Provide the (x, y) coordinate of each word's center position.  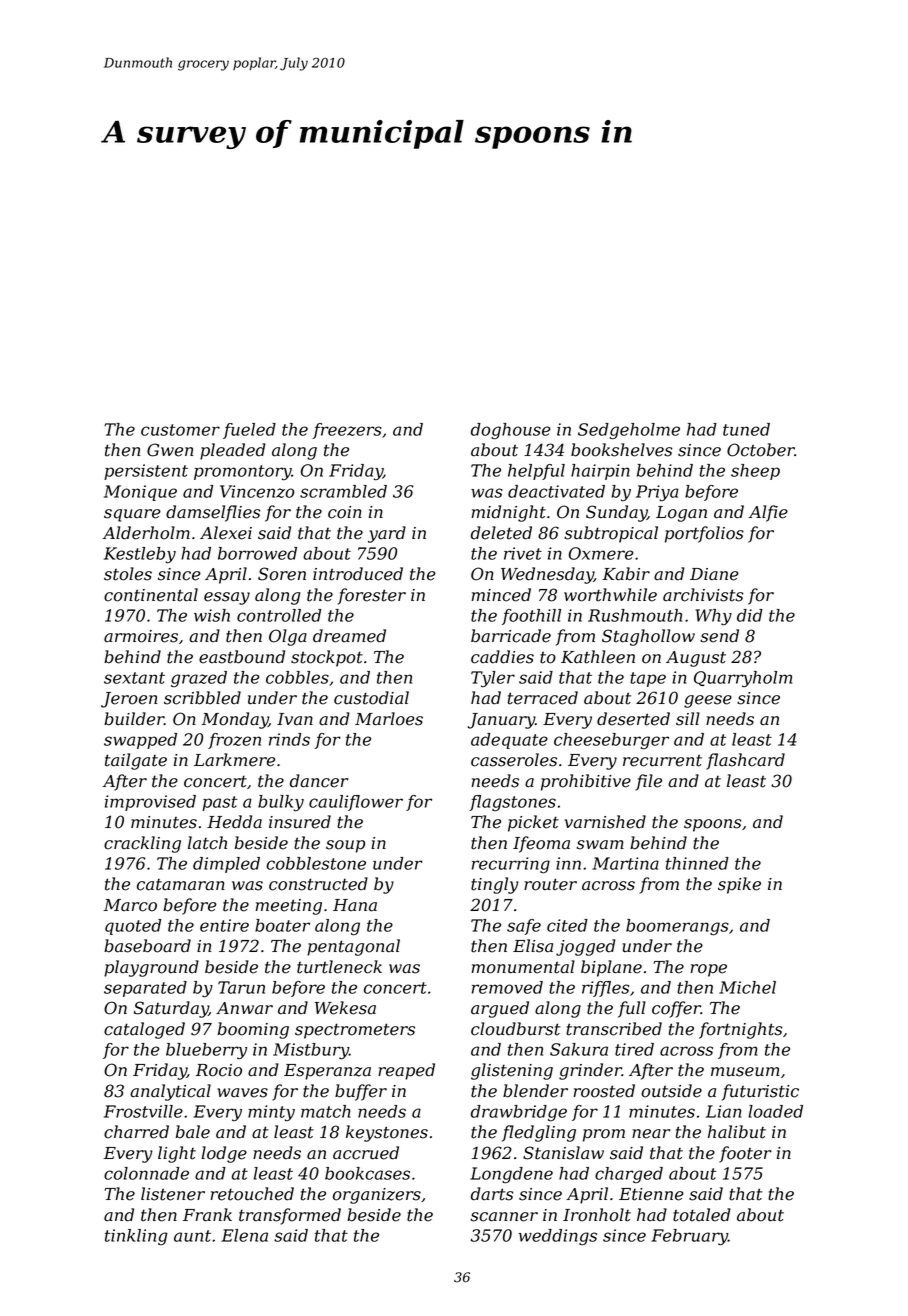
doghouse (511, 431)
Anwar (244, 1008)
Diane (714, 574)
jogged (586, 947)
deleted (501, 533)
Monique (140, 493)
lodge (224, 1154)
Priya (657, 493)
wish (212, 615)
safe (524, 927)
